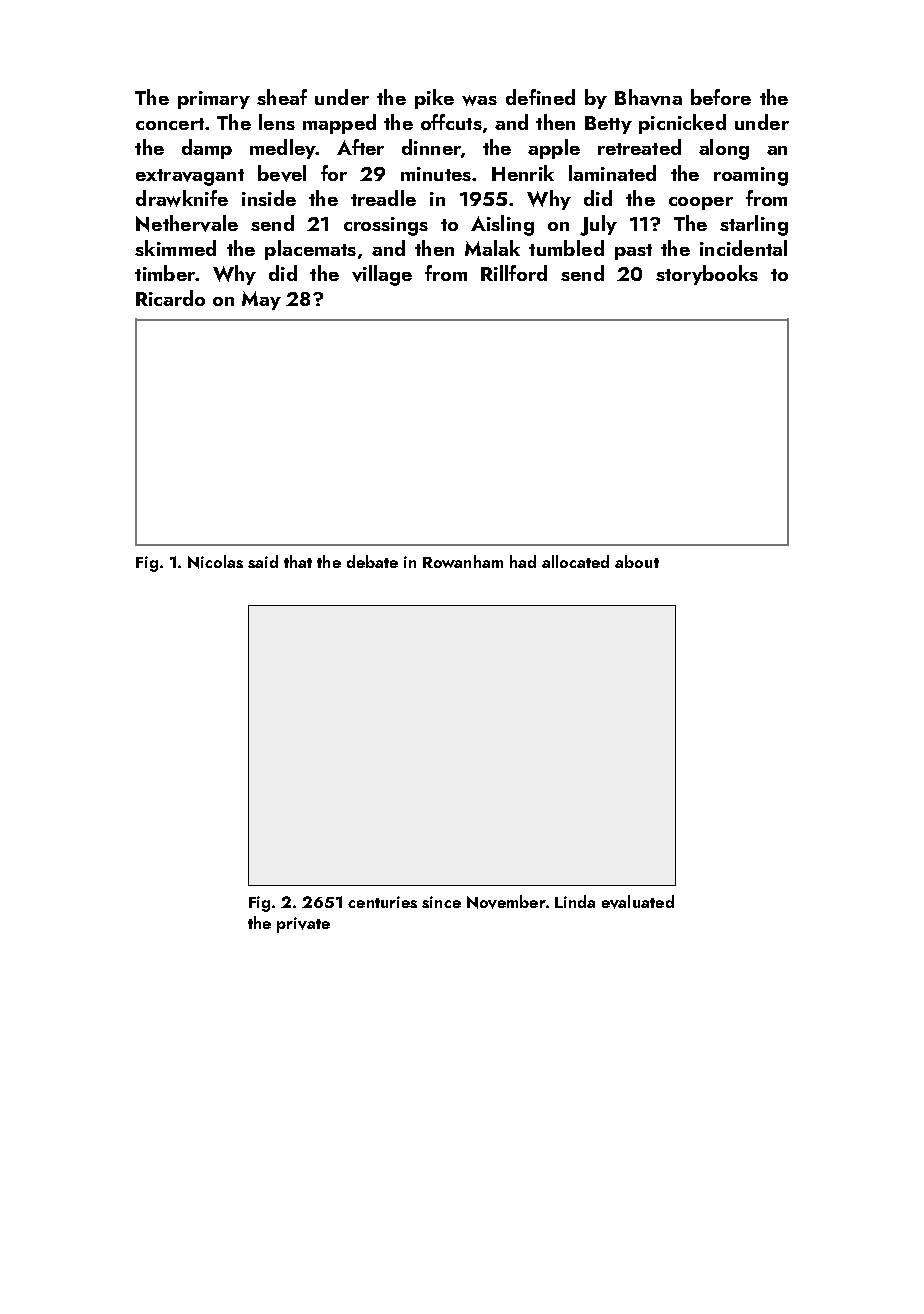 This page has height=1314, width=924. What do you see at coordinates (637, 561) in the page?
I see `about` at bounding box center [637, 561].
